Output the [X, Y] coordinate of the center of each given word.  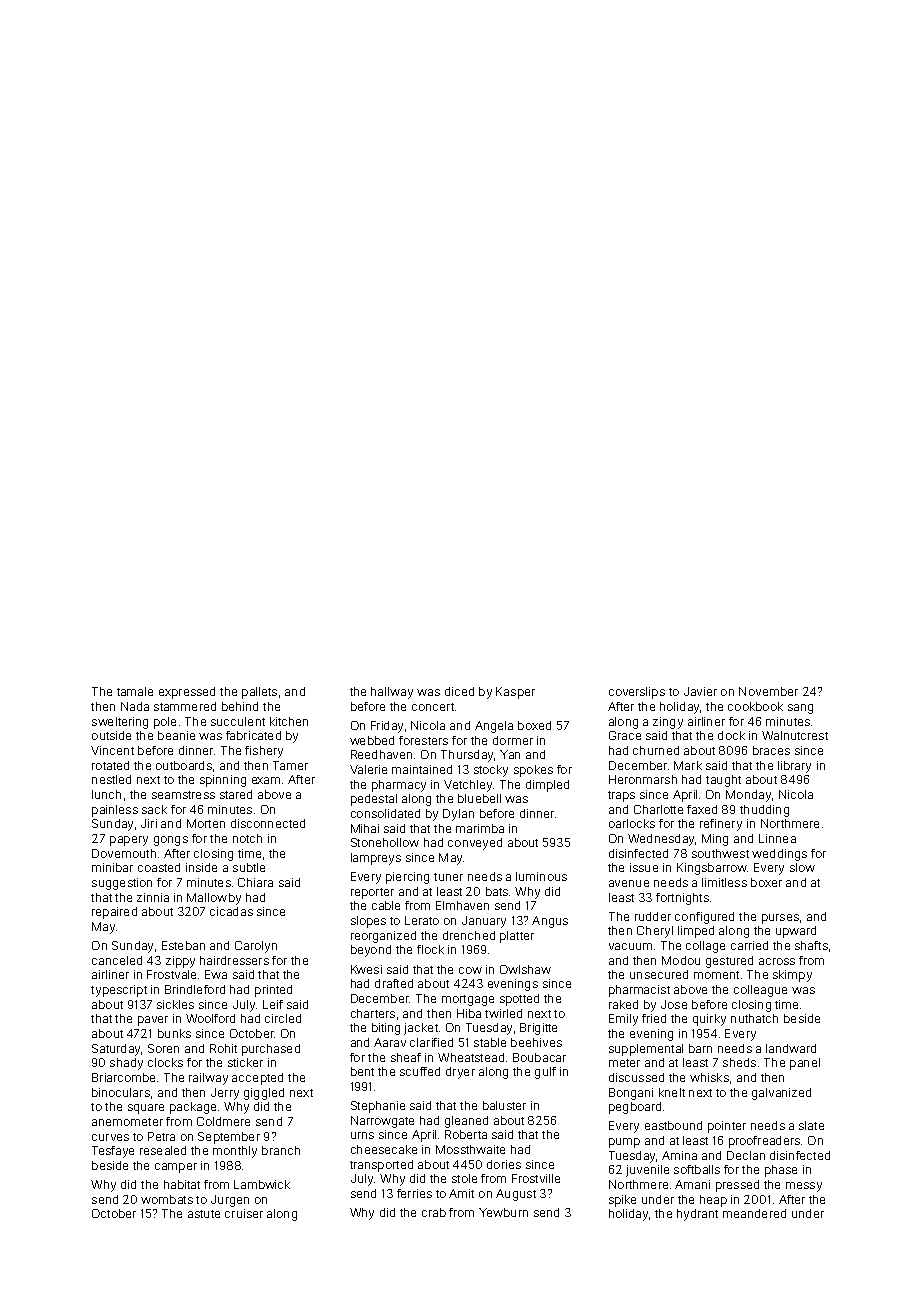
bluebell [479, 798]
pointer [727, 1127]
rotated [110, 765]
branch [281, 1150]
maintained [422, 769]
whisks [709, 1077]
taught [723, 781]
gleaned [466, 1122]
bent [362, 1071]
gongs [171, 841]
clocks [165, 1062]
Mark [688, 765]
